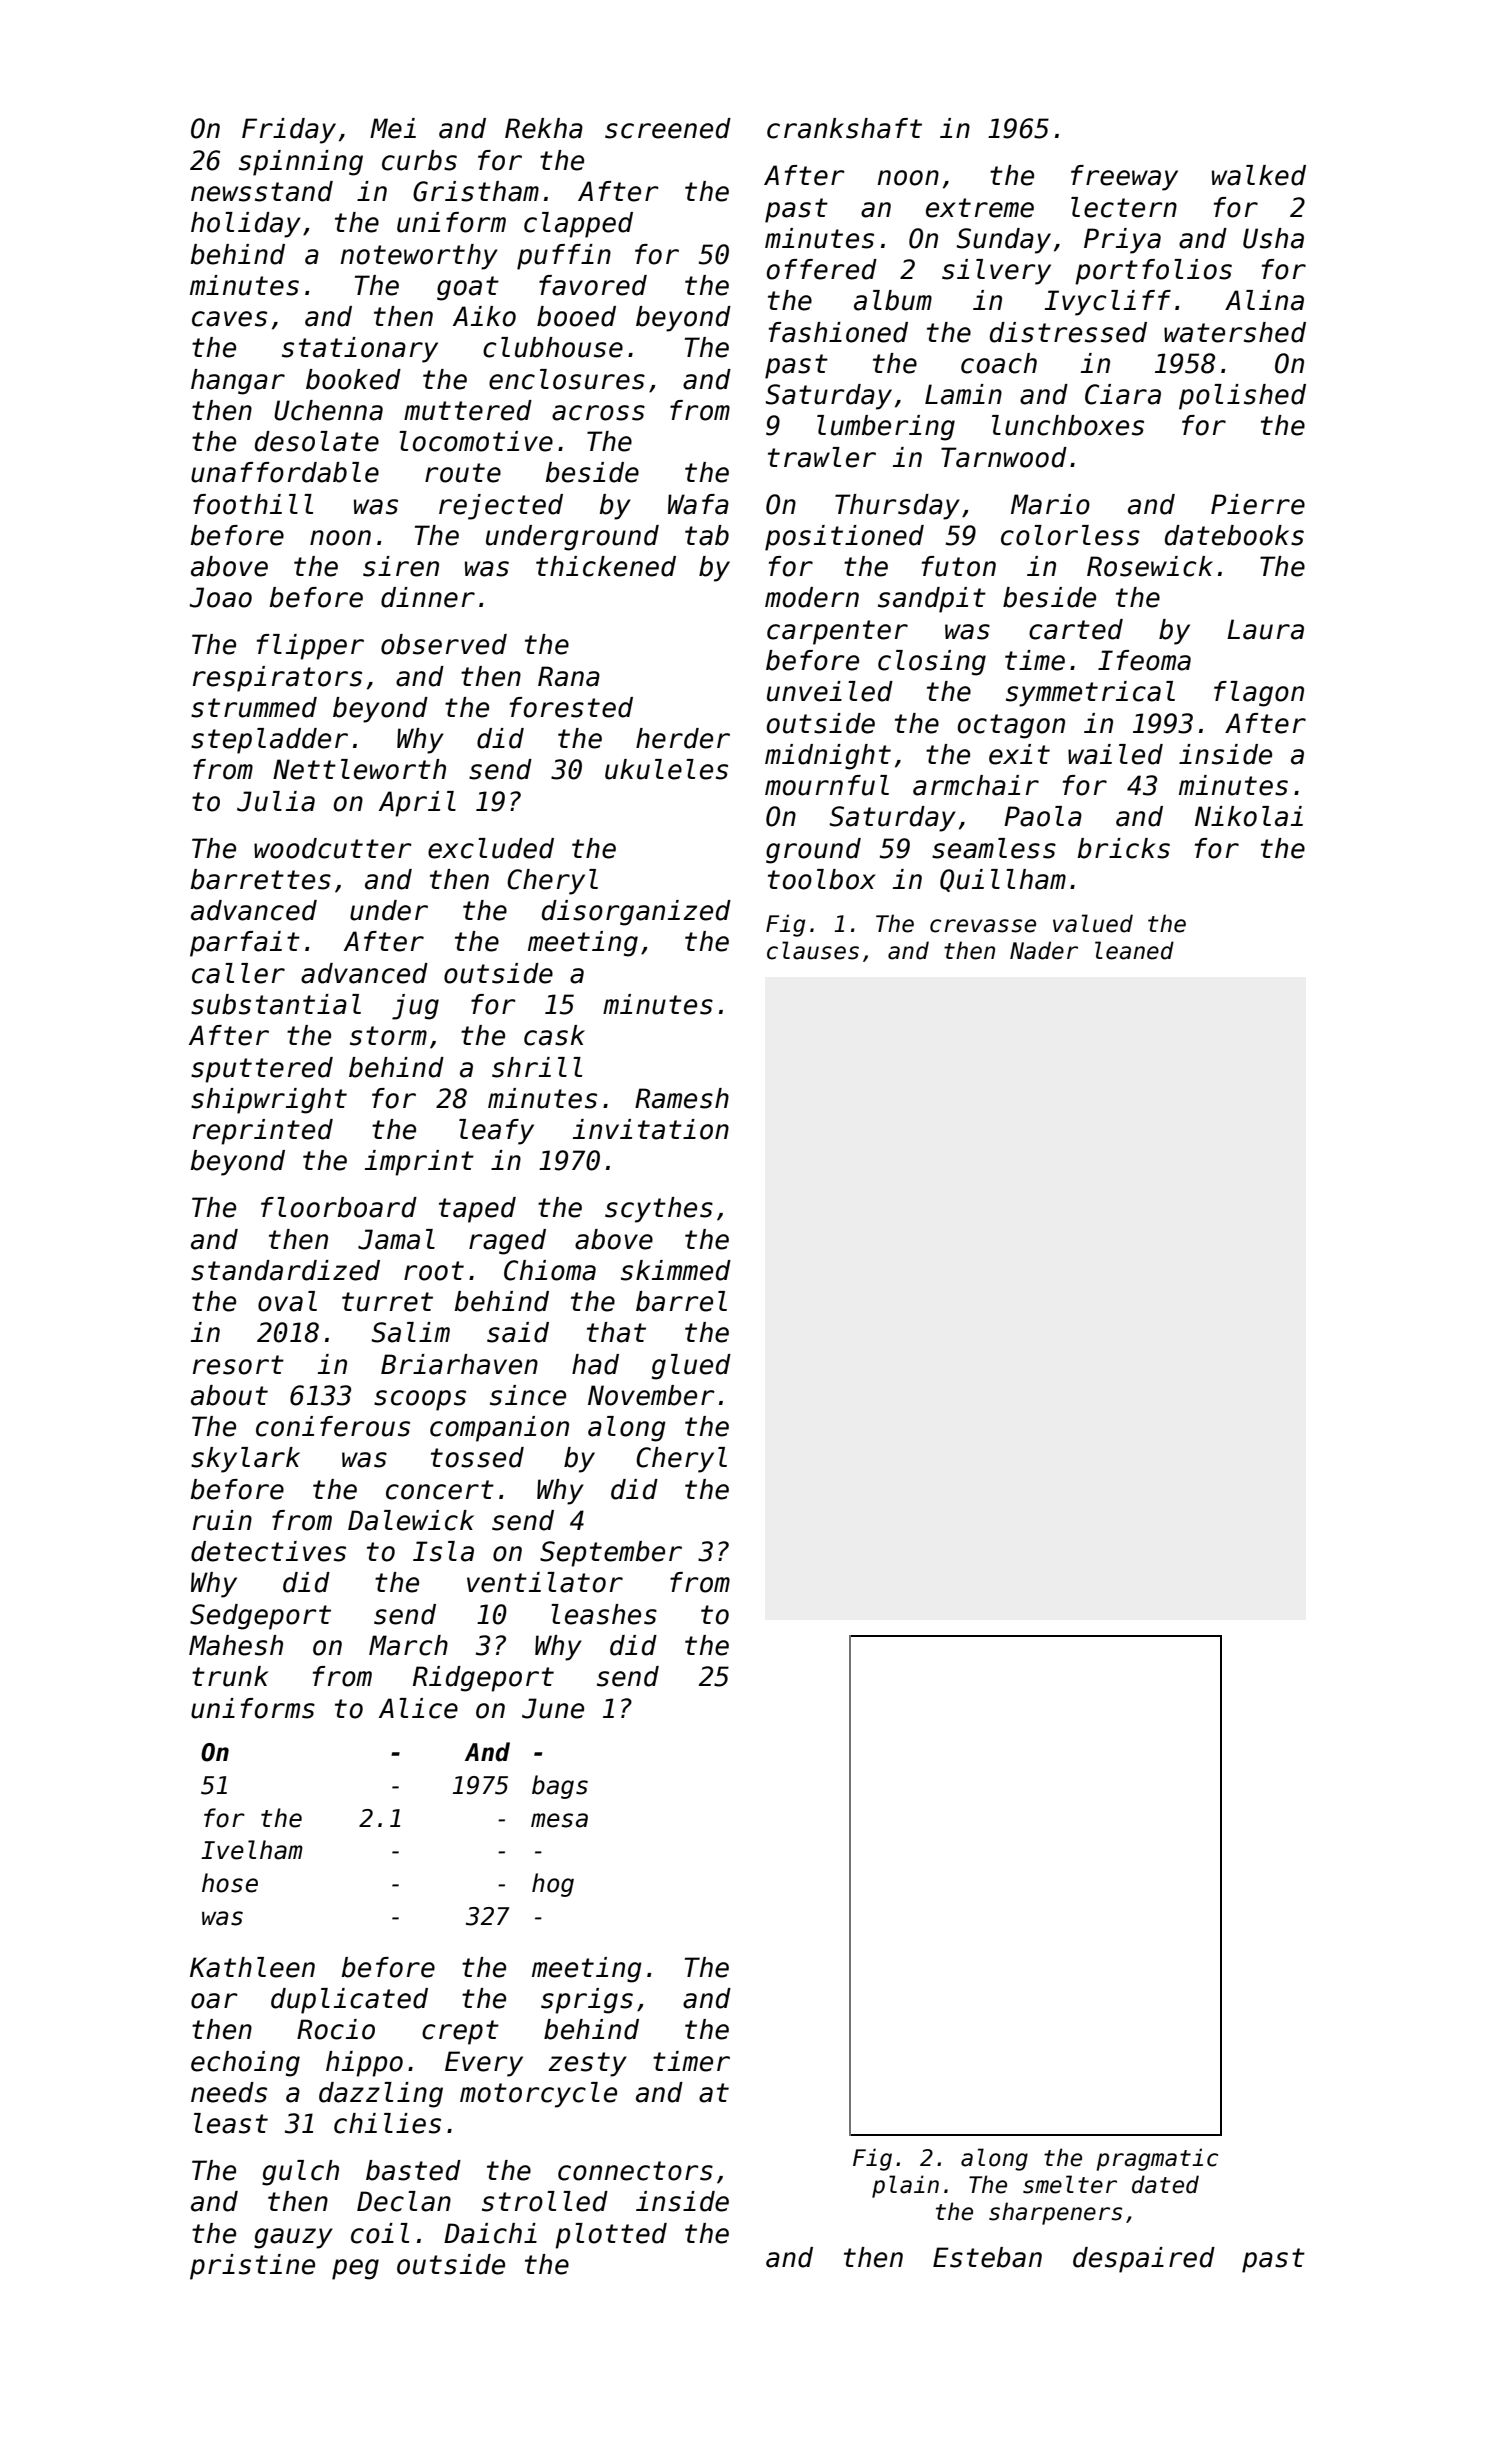 Image resolution: width=1496 pixels, height=2464 pixels. Describe the element at coordinates (355, 2269) in the image. I see `peg` at that location.
